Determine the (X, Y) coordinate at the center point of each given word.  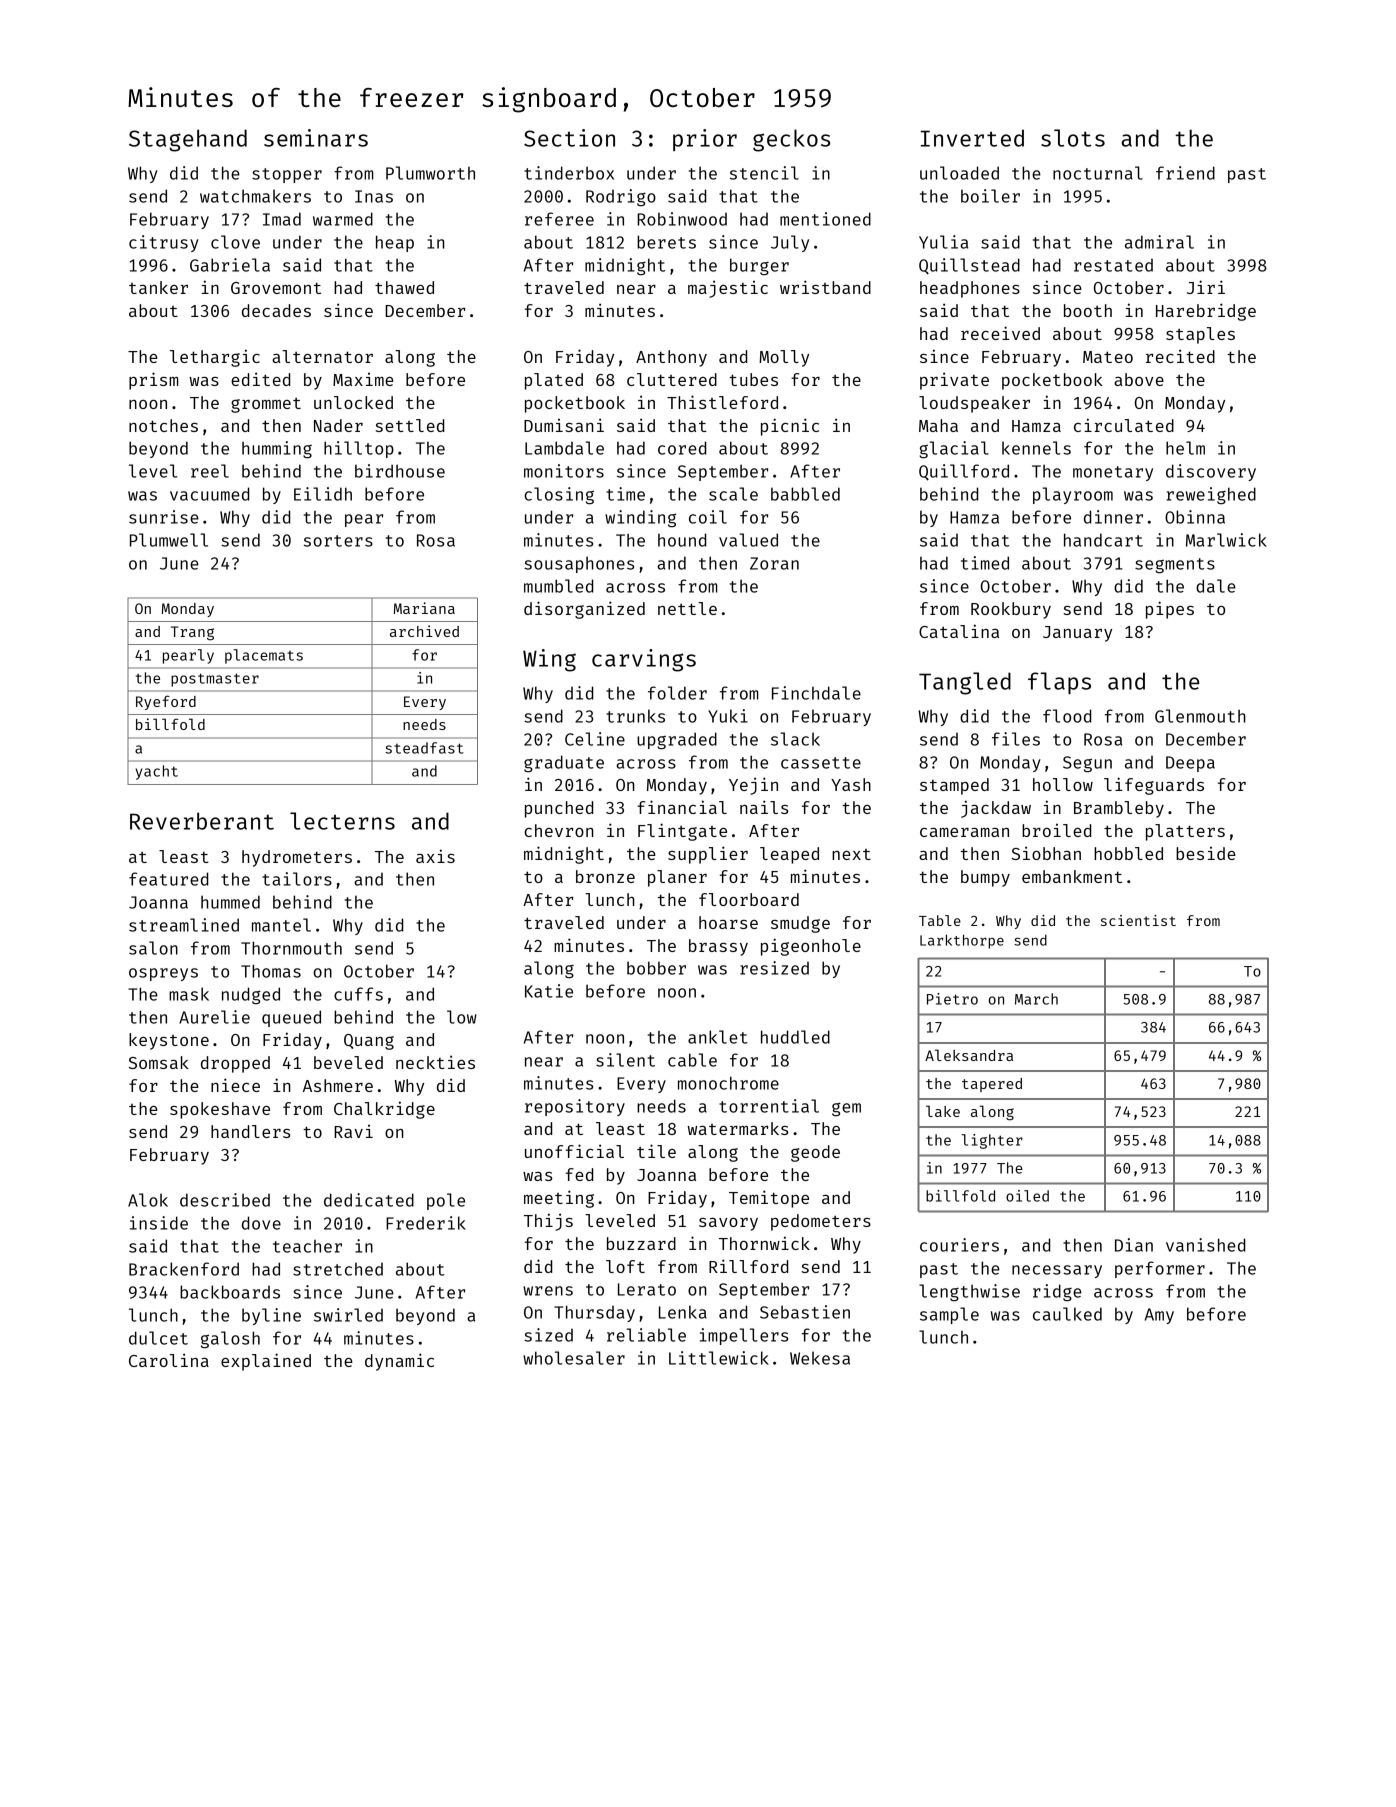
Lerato (647, 1289)
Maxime (363, 379)
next (851, 854)
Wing (549, 660)
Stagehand (188, 140)
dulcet (158, 1338)
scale (733, 494)
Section (569, 138)
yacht (156, 772)
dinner (1113, 517)
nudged (251, 995)
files (1016, 739)
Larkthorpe (962, 941)
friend (1185, 173)
